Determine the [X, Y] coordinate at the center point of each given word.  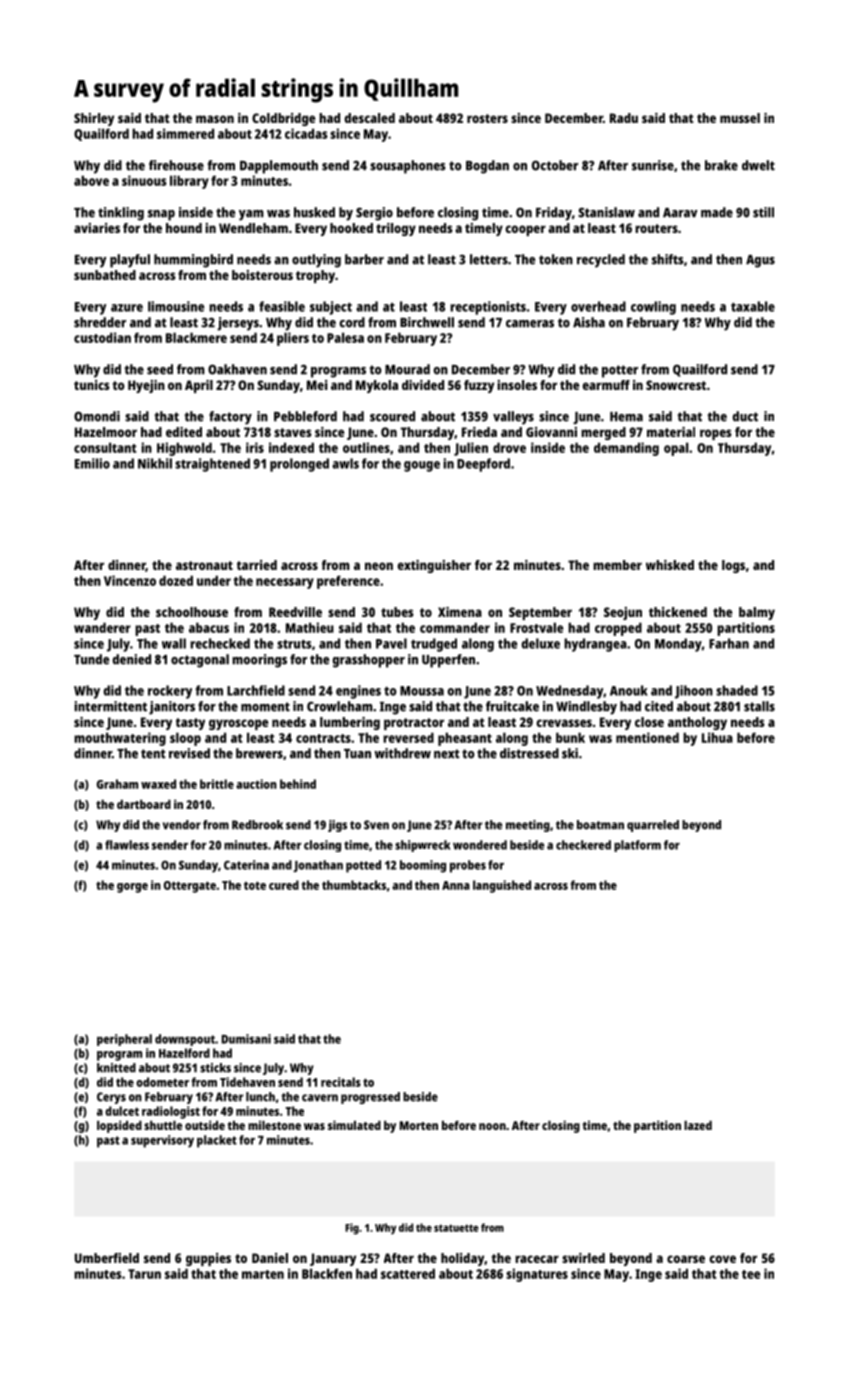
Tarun [144, 1274]
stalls [759, 706]
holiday [462, 1259]
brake [721, 165]
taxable [753, 306]
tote [255, 885]
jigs [337, 826]
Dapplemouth [279, 167]
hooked [351, 228]
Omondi [97, 416]
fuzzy [479, 386]
